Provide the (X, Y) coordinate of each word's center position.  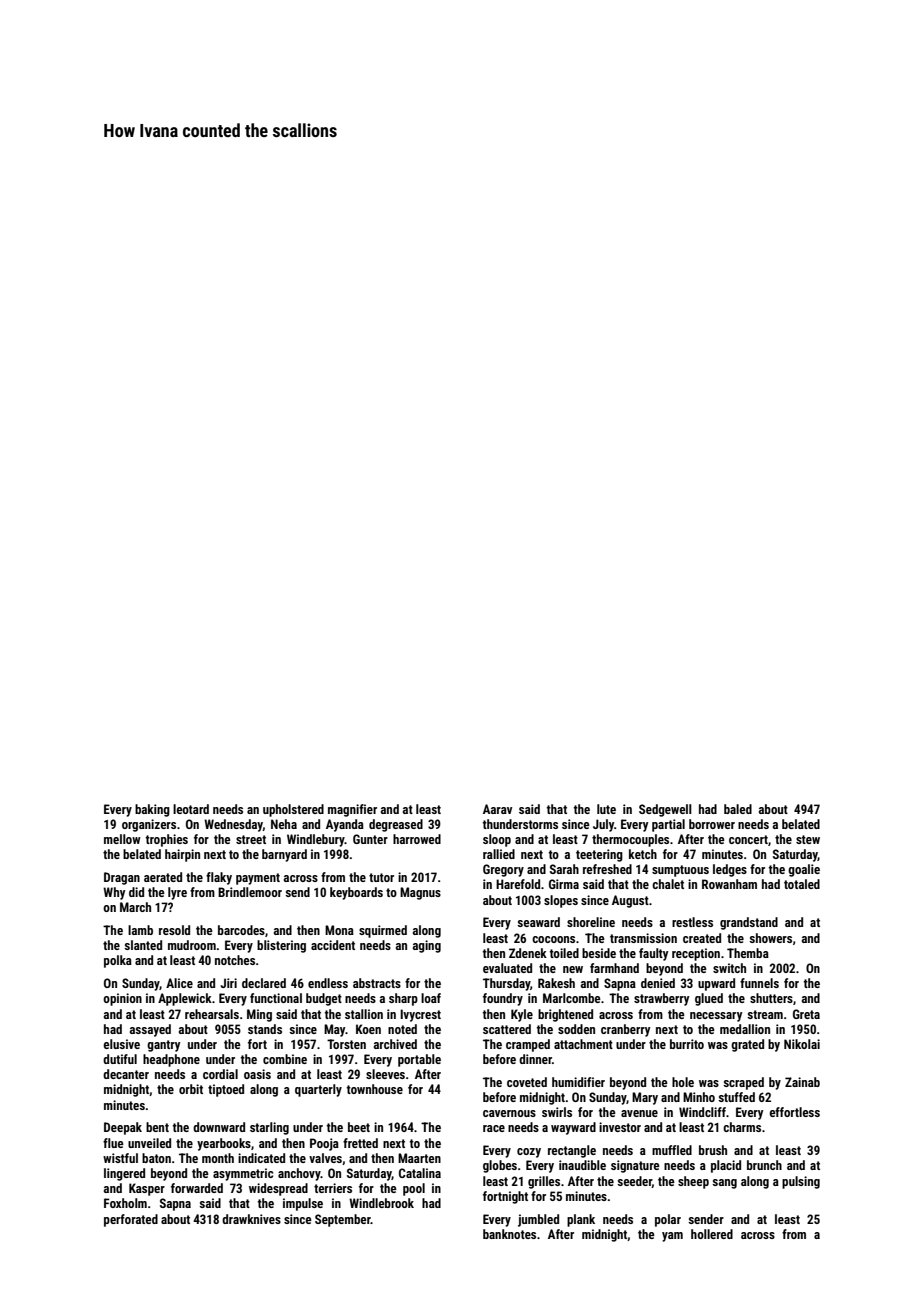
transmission (643, 938)
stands (265, 1029)
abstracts (377, 983)
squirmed (383, 931)
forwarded (197, 1188)
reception (696, 954)
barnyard (284, 855)
